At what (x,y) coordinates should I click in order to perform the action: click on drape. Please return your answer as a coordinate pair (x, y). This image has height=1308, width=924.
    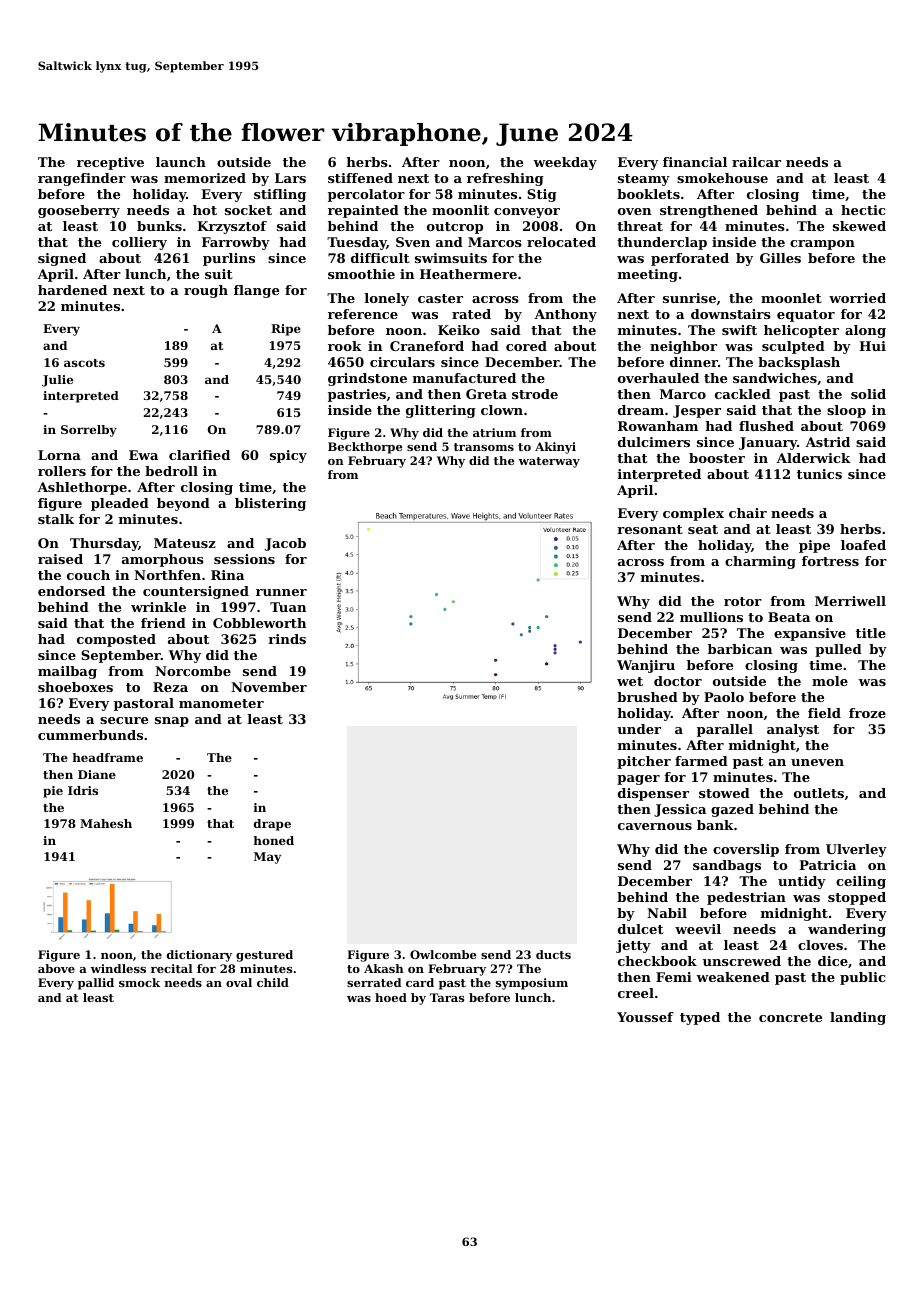
    Looking at the image, I should click on (272, 825).
